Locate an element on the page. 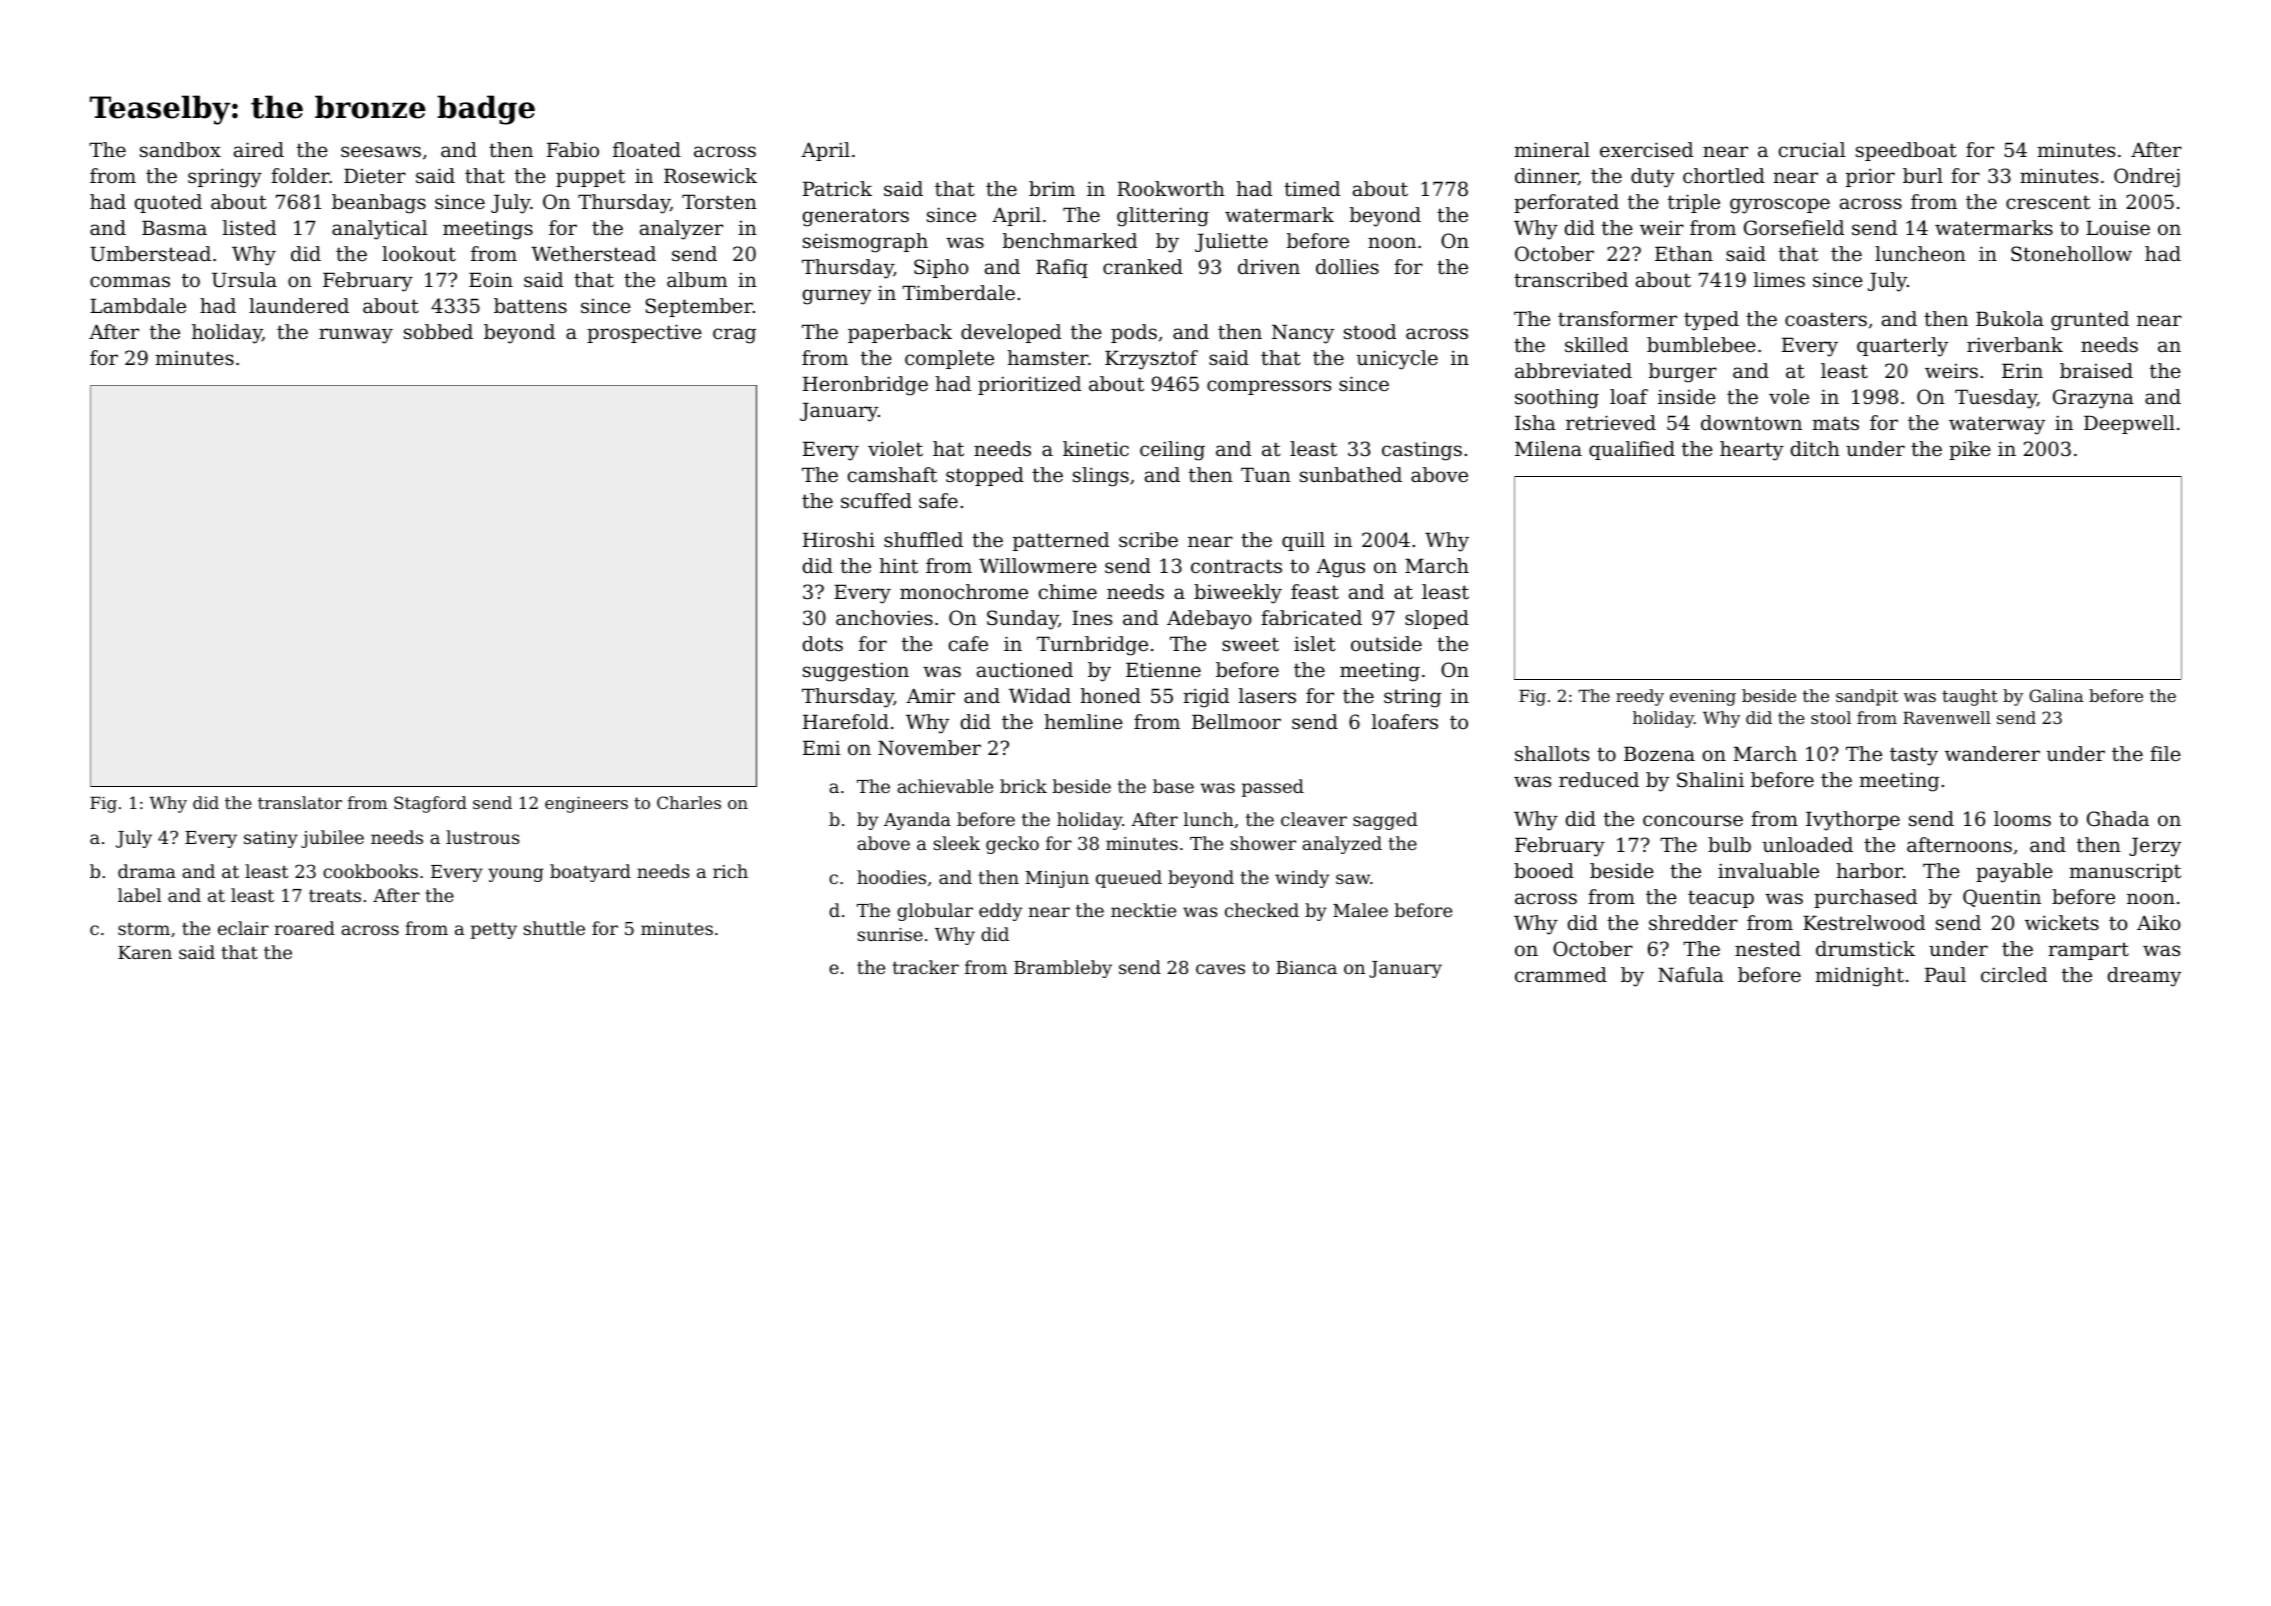 The height and width of the document is (1606, 2271). floated is located at coordinates (647, 150).
